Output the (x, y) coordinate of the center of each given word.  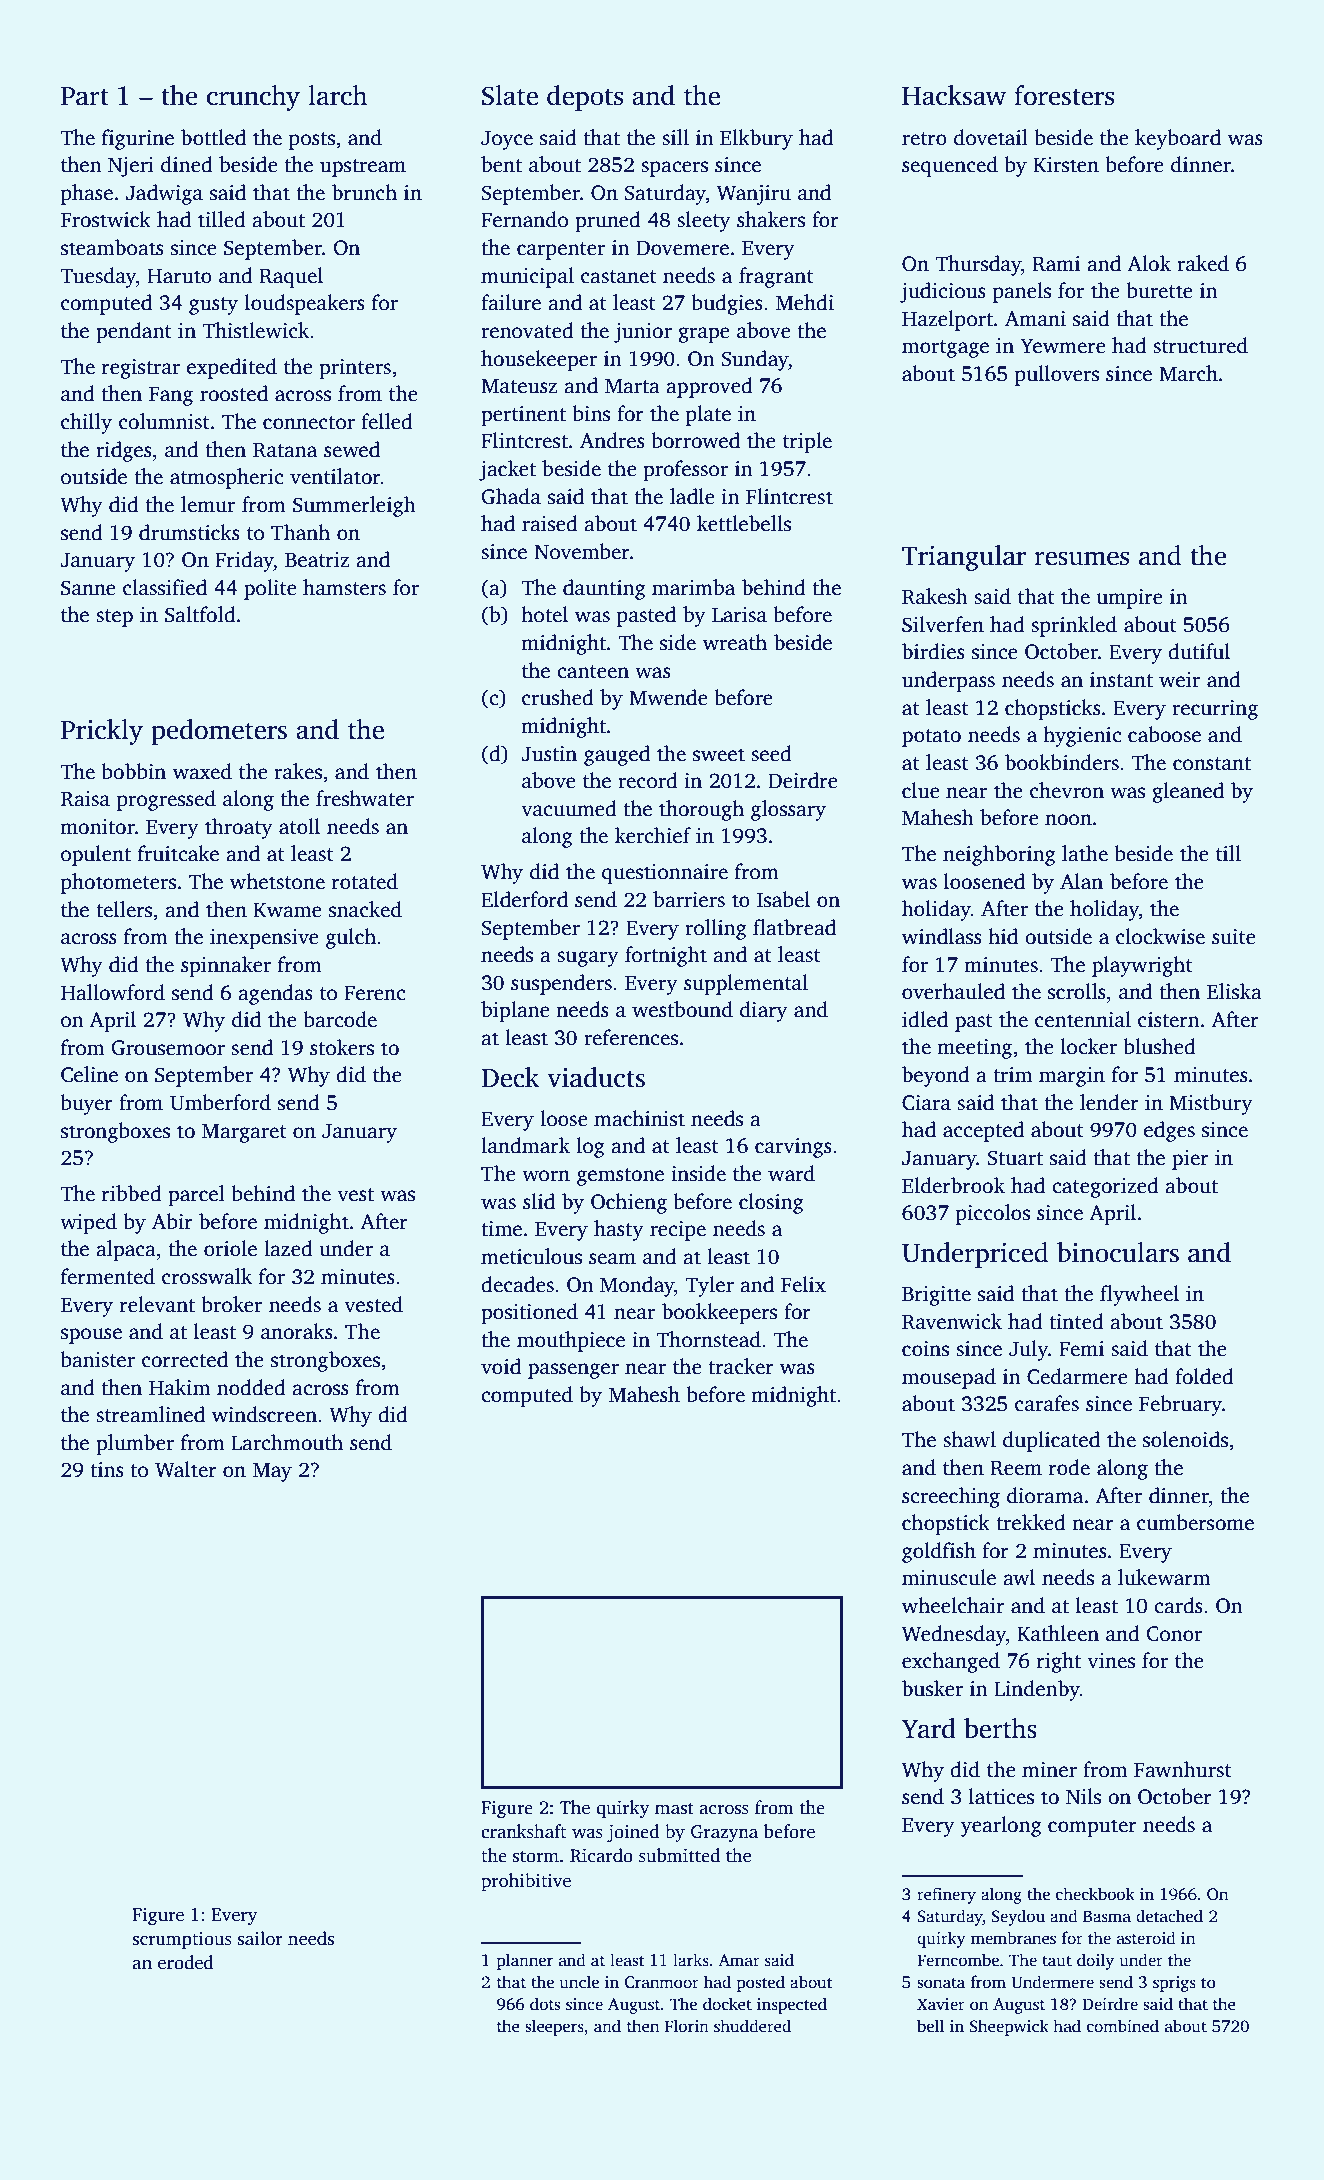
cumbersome (1195, 1522)
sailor (260, 1938)
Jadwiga (164, 194)
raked (1203, 263)
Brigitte (936, 1296)
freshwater (365, 798)
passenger (573, 1371)
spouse (91, 1336)
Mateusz (519, 386)
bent (501, 164)
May (272, 1472)
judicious (943, 292)
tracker (741, 1366)
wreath (735, 642)
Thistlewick (255, 330)
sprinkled (1074, 626)
